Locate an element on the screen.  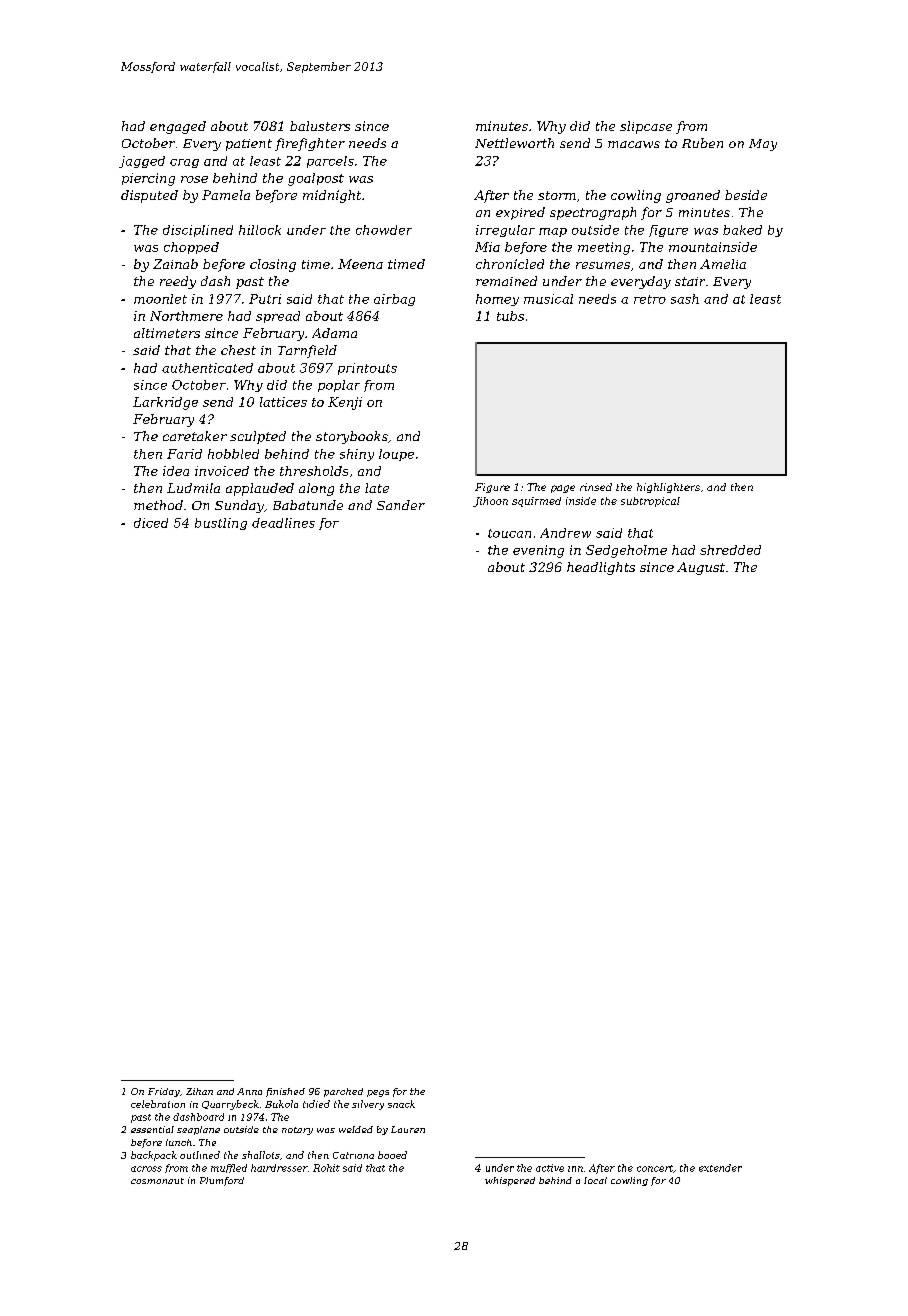
balusters is located at coordinates (320, 126).
